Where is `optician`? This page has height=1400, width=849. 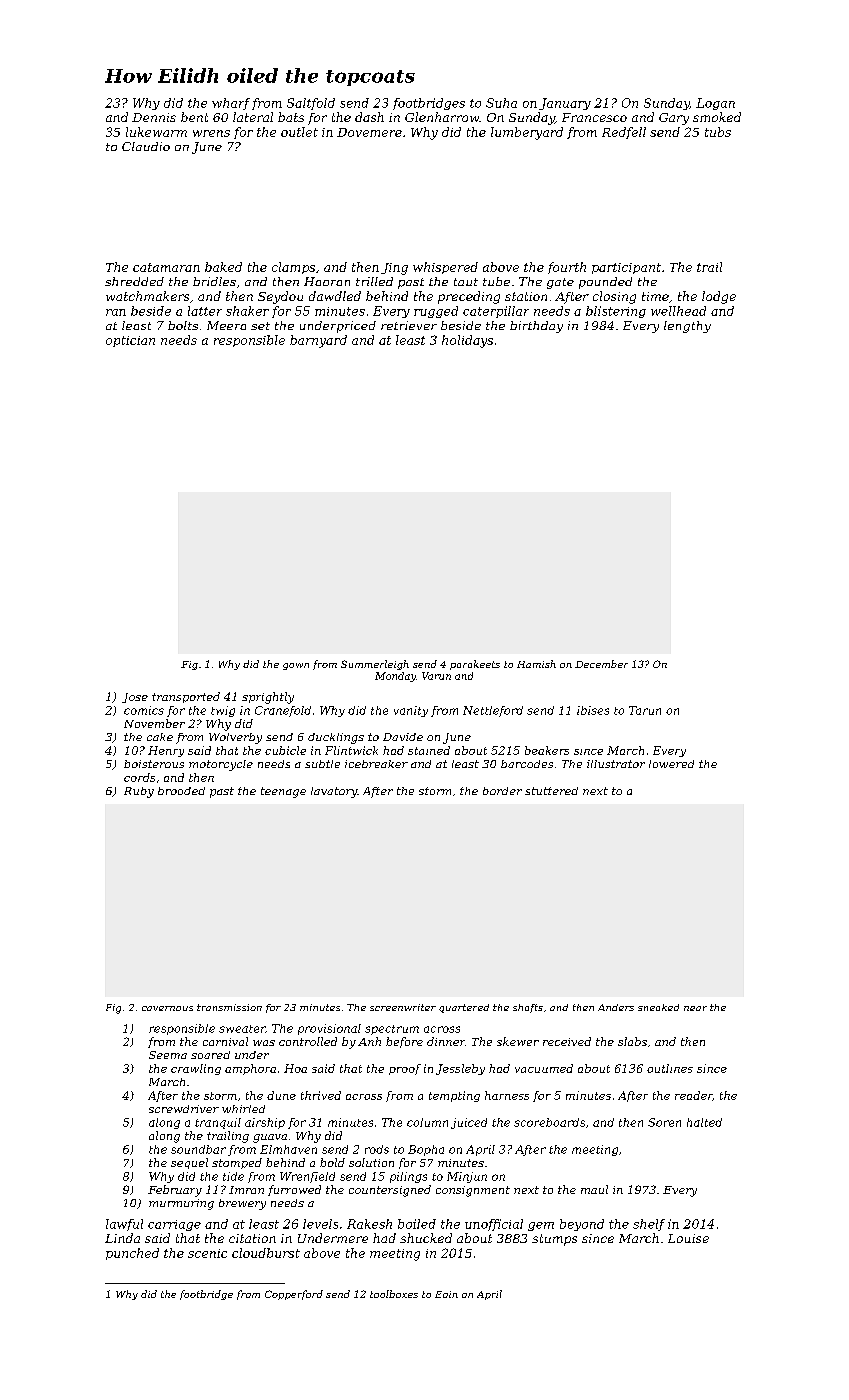
optician is located at coordinates (130, 341).
